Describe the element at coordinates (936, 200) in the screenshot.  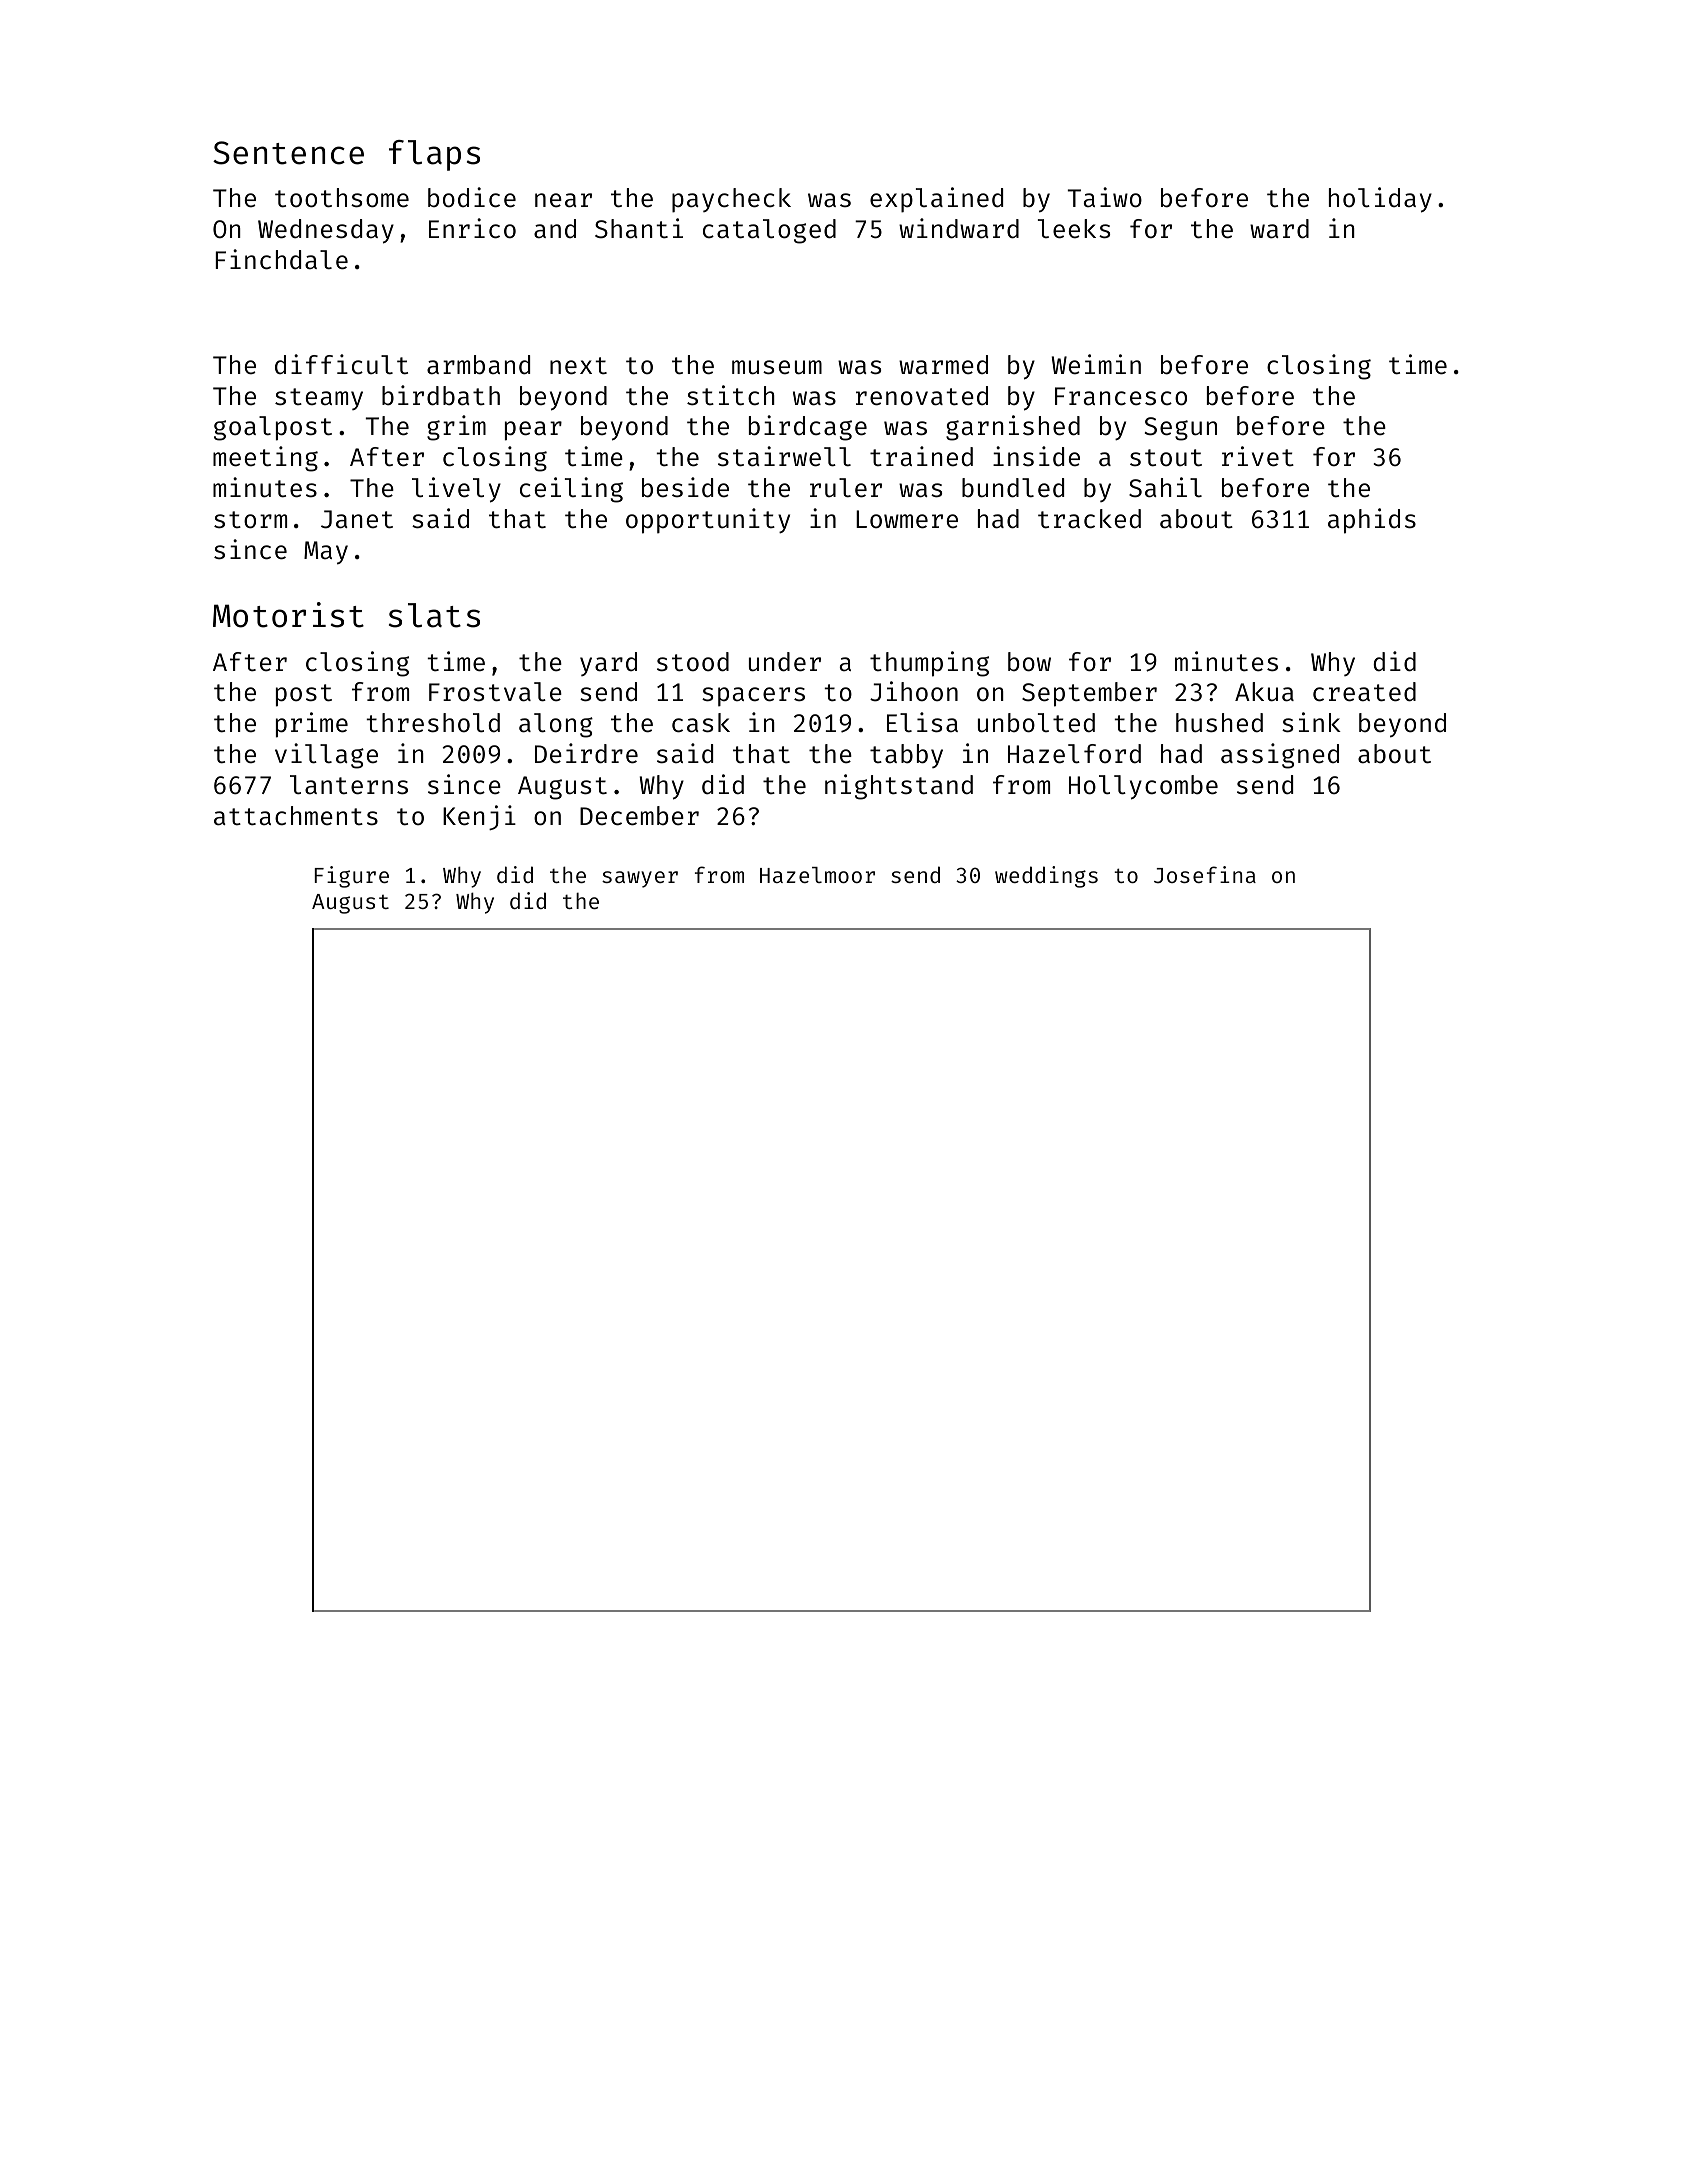
I see `explained` at that location.
